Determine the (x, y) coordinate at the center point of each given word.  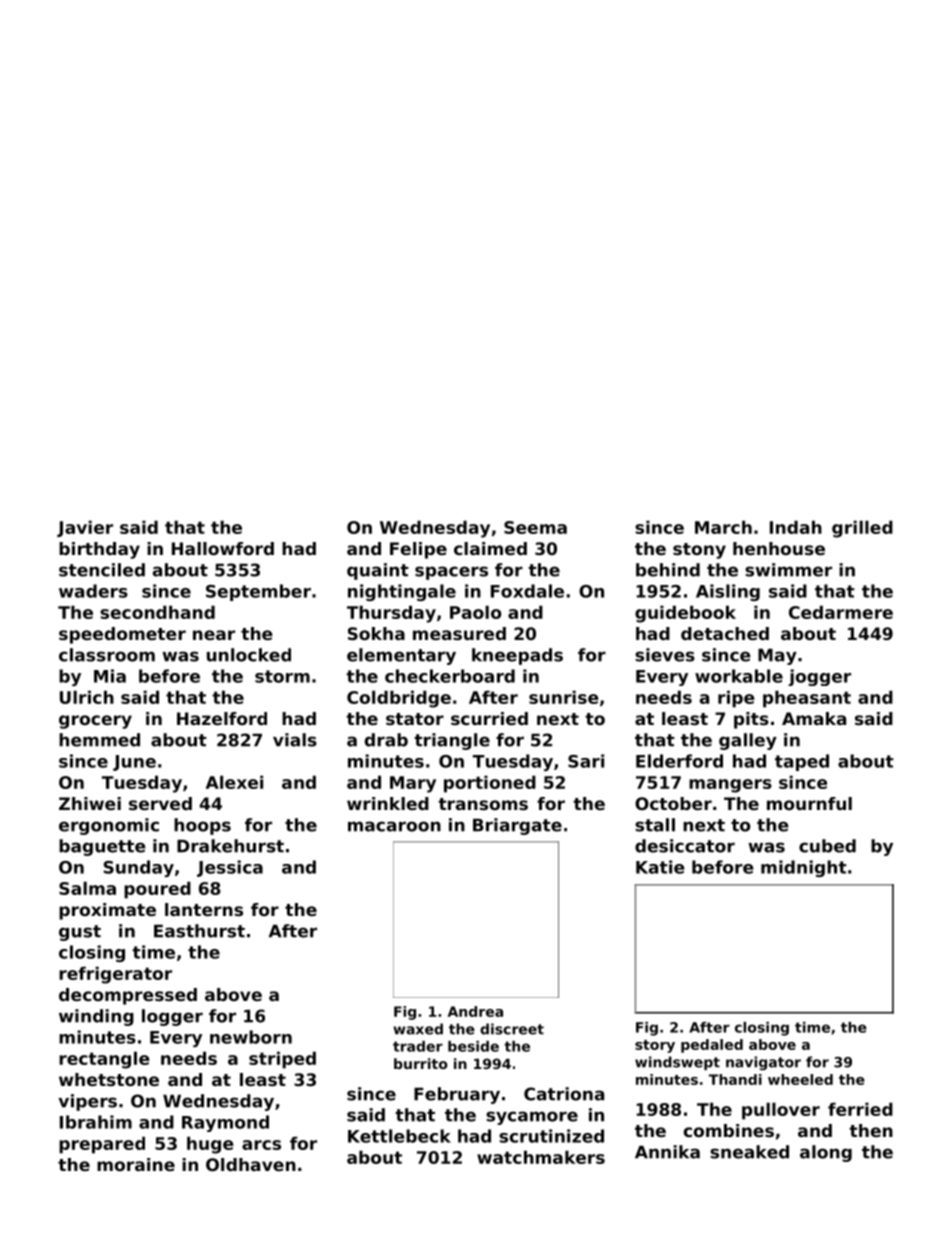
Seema (535, 527)
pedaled (712, 1046)
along (826, 1153)
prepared (102, 1145)
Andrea (475, 1011)
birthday (99, 550)
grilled (862, 529)
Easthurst (199, 931)
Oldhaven (251, 1164)
